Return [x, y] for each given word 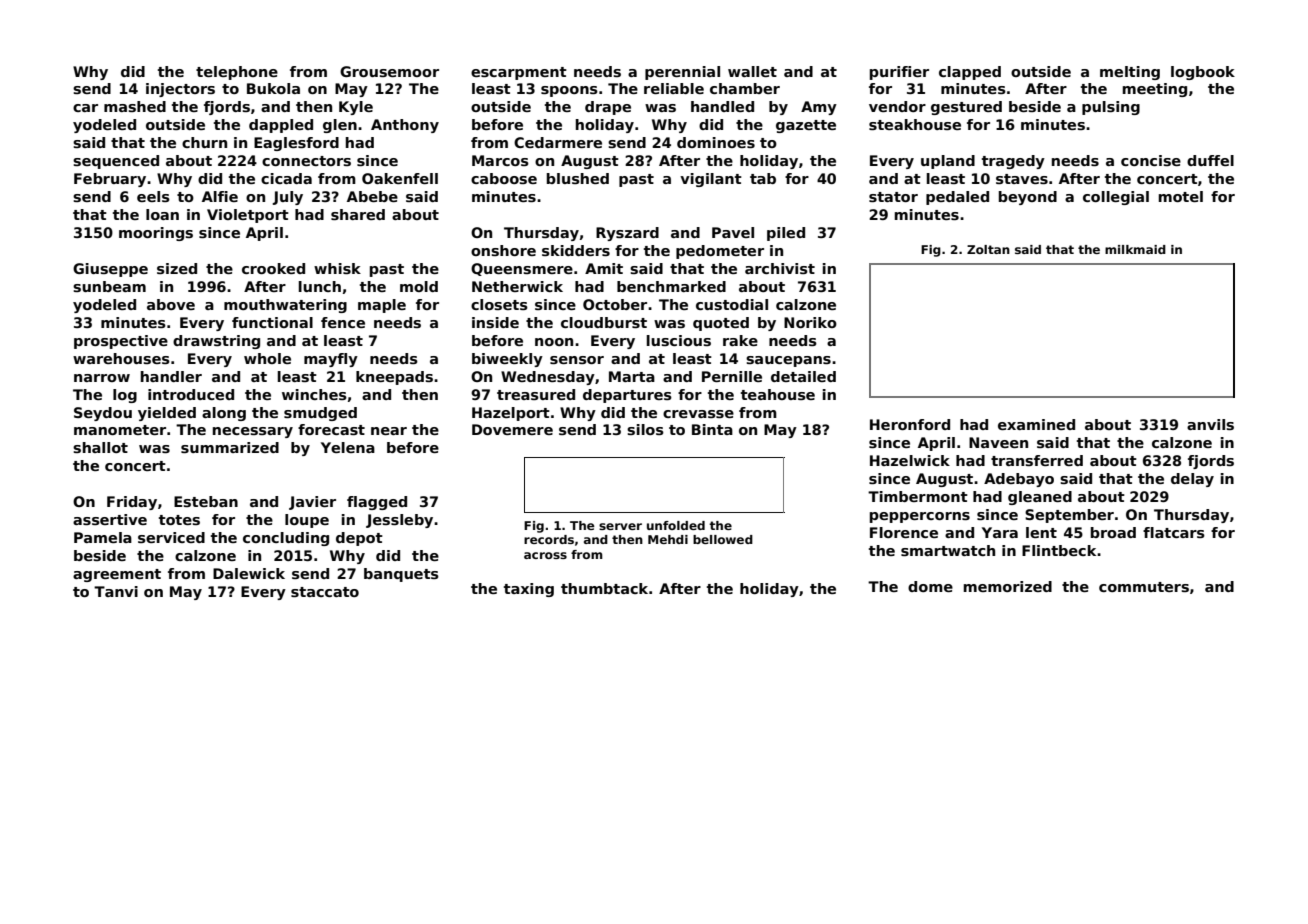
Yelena [348, 447]
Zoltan [988, 249]
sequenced [116, 162]
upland [948, 162]
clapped [970, 73]
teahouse [778, 394]
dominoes [716, 142]
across [545, 555]
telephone [237, 73]
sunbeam [109, 286]
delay [1192, 480]
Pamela [103, 537]
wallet [752, 71]
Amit [604, 268]
